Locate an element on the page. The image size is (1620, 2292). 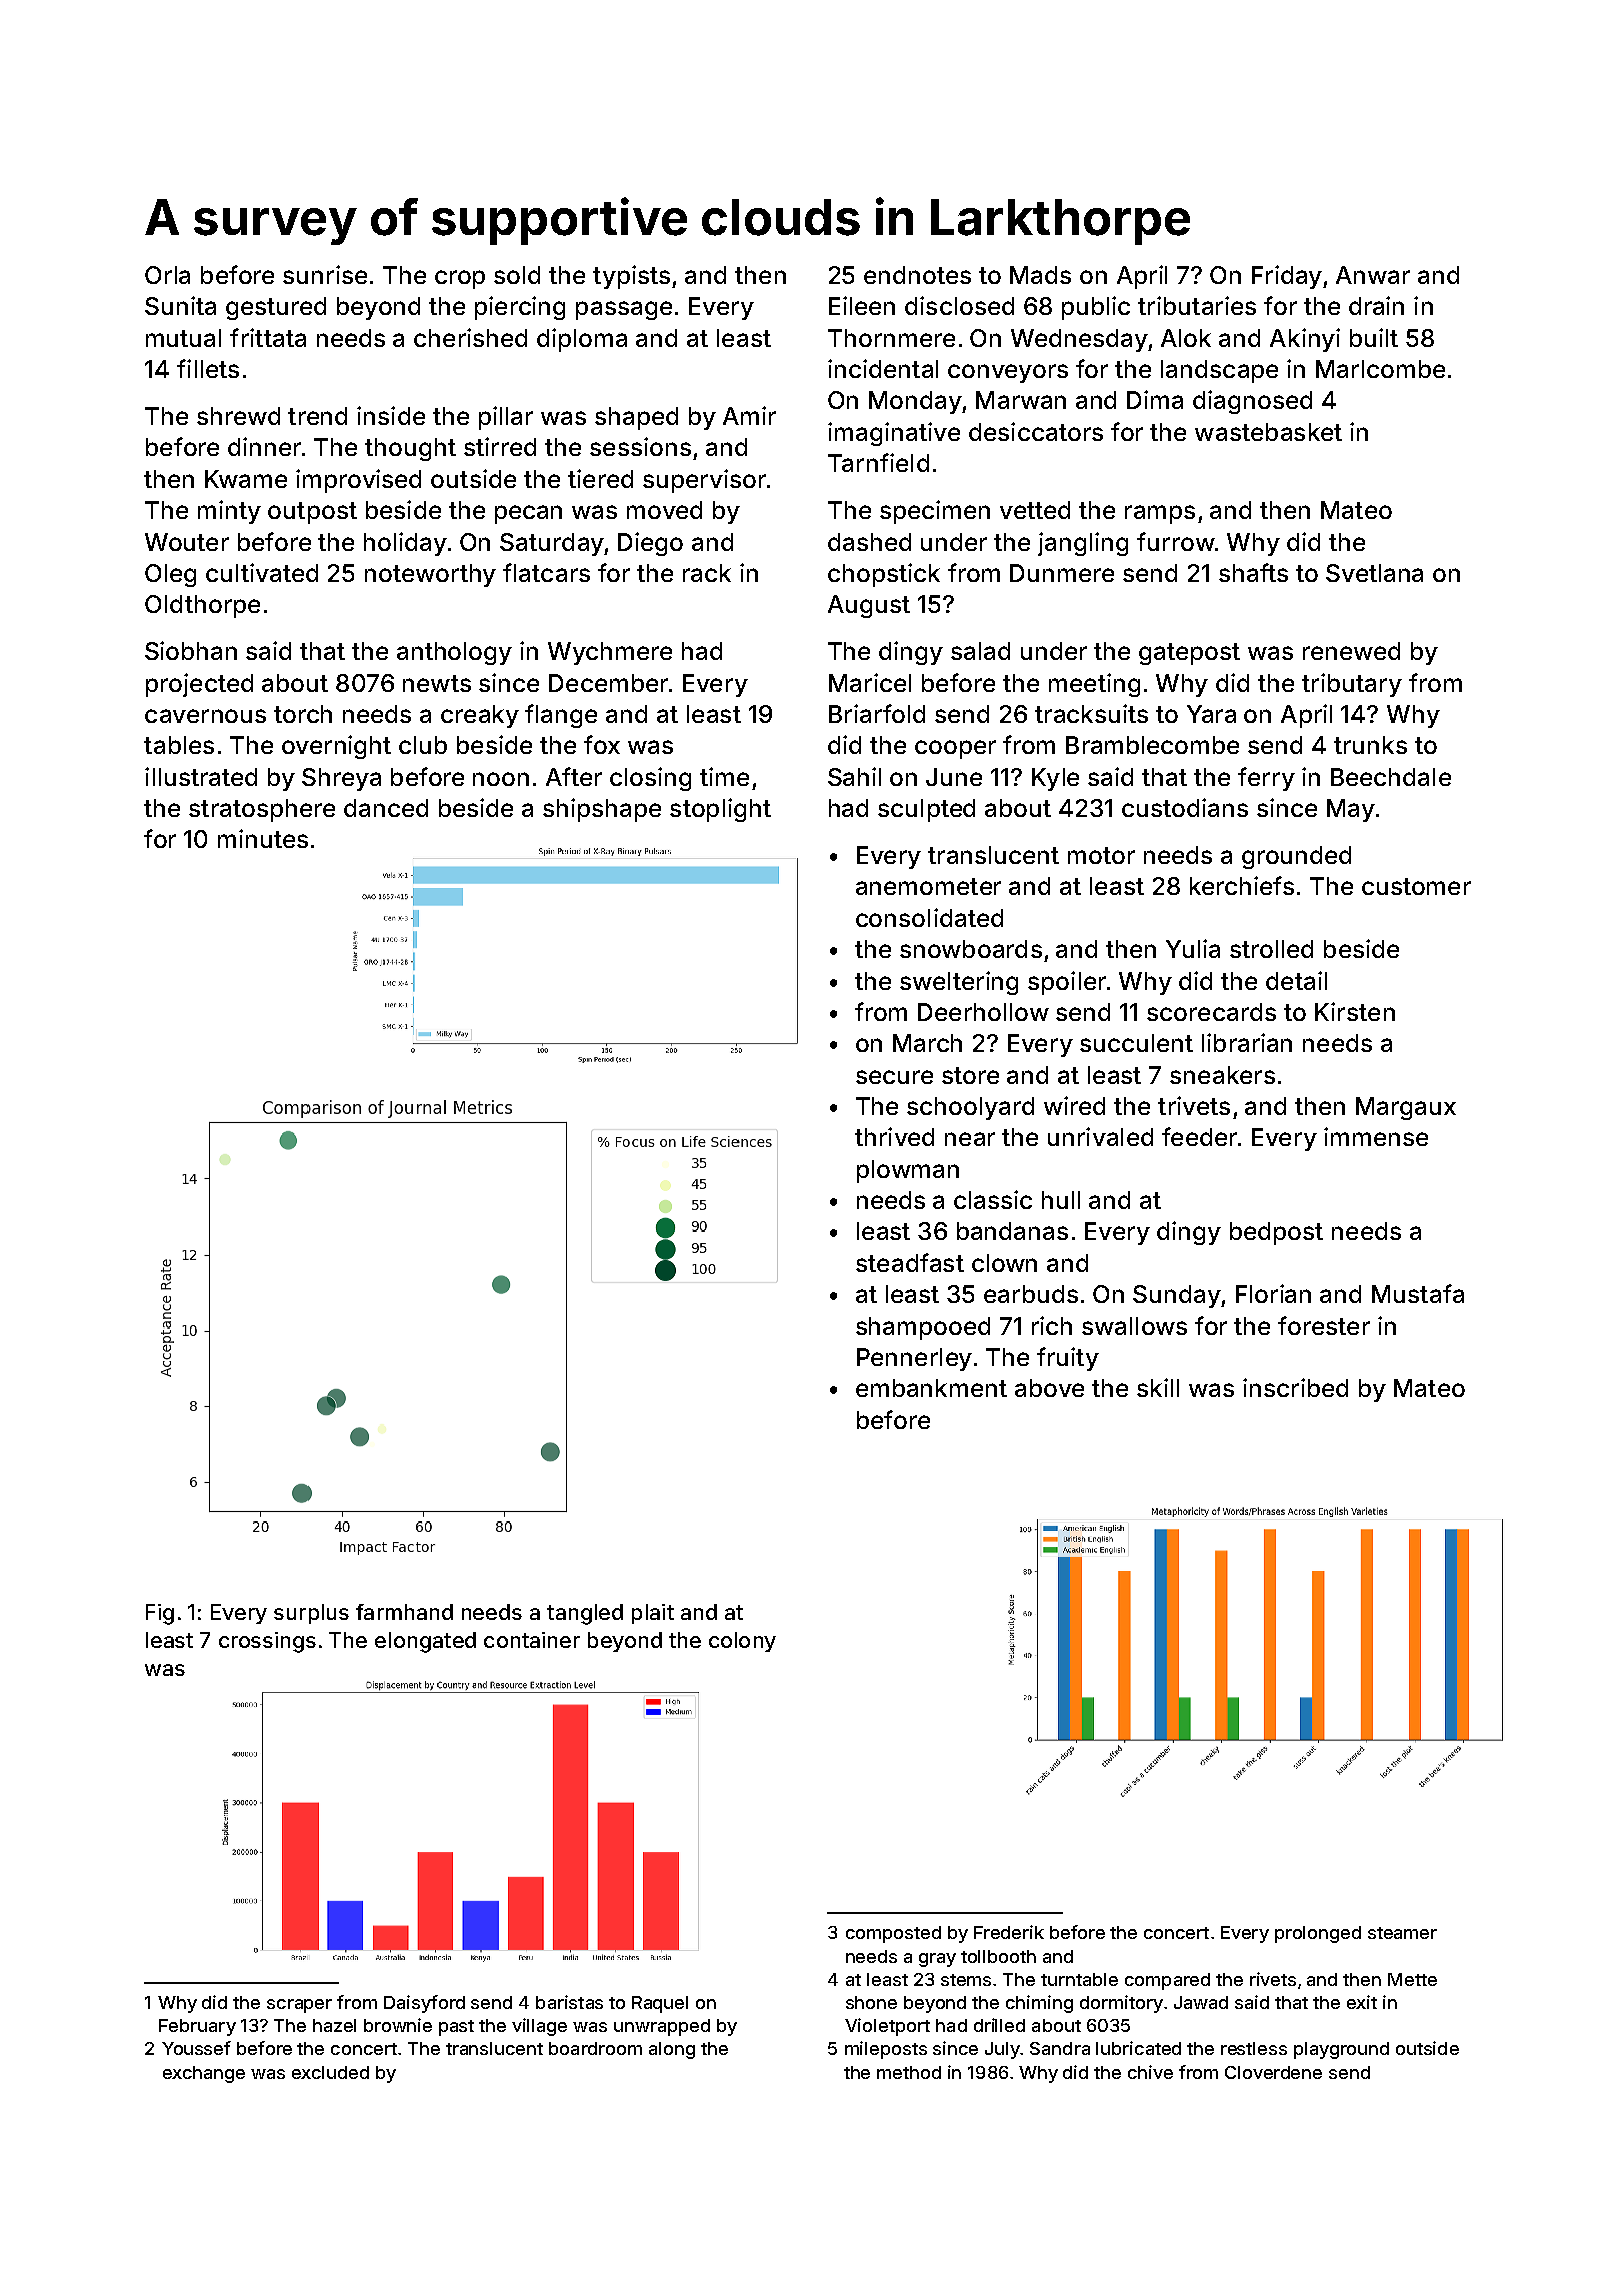
surplus is located at coordinates (311, 1614).
